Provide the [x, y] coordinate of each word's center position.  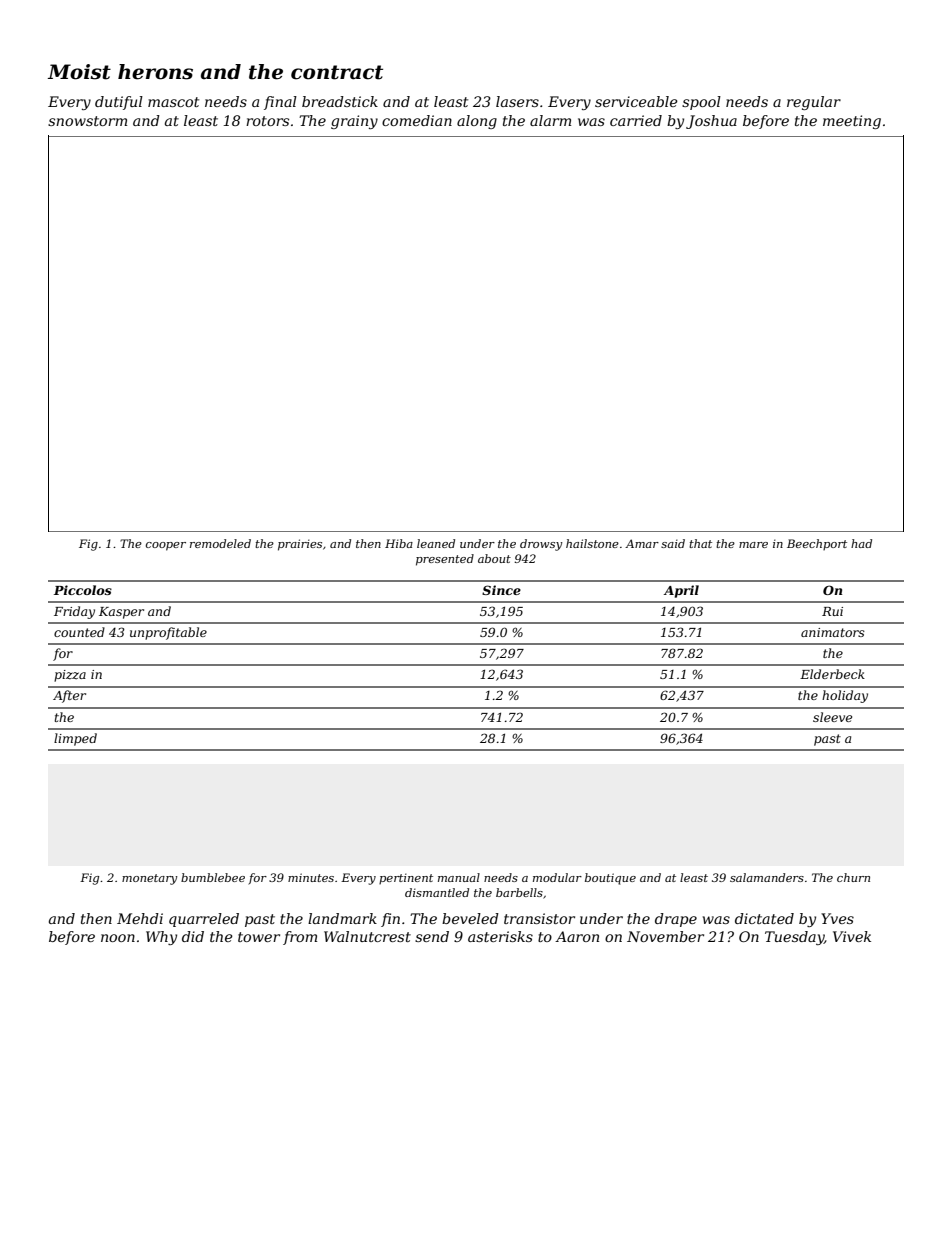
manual [459, 877]
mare [753, 545]
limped [75, 739]
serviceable [636, 101]
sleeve [832, 717]
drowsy [541, 545]
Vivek [852, 936]
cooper [166, 546]
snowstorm [87, 121]
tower [259, 937]
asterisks [500, 936]
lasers [517, 101]
